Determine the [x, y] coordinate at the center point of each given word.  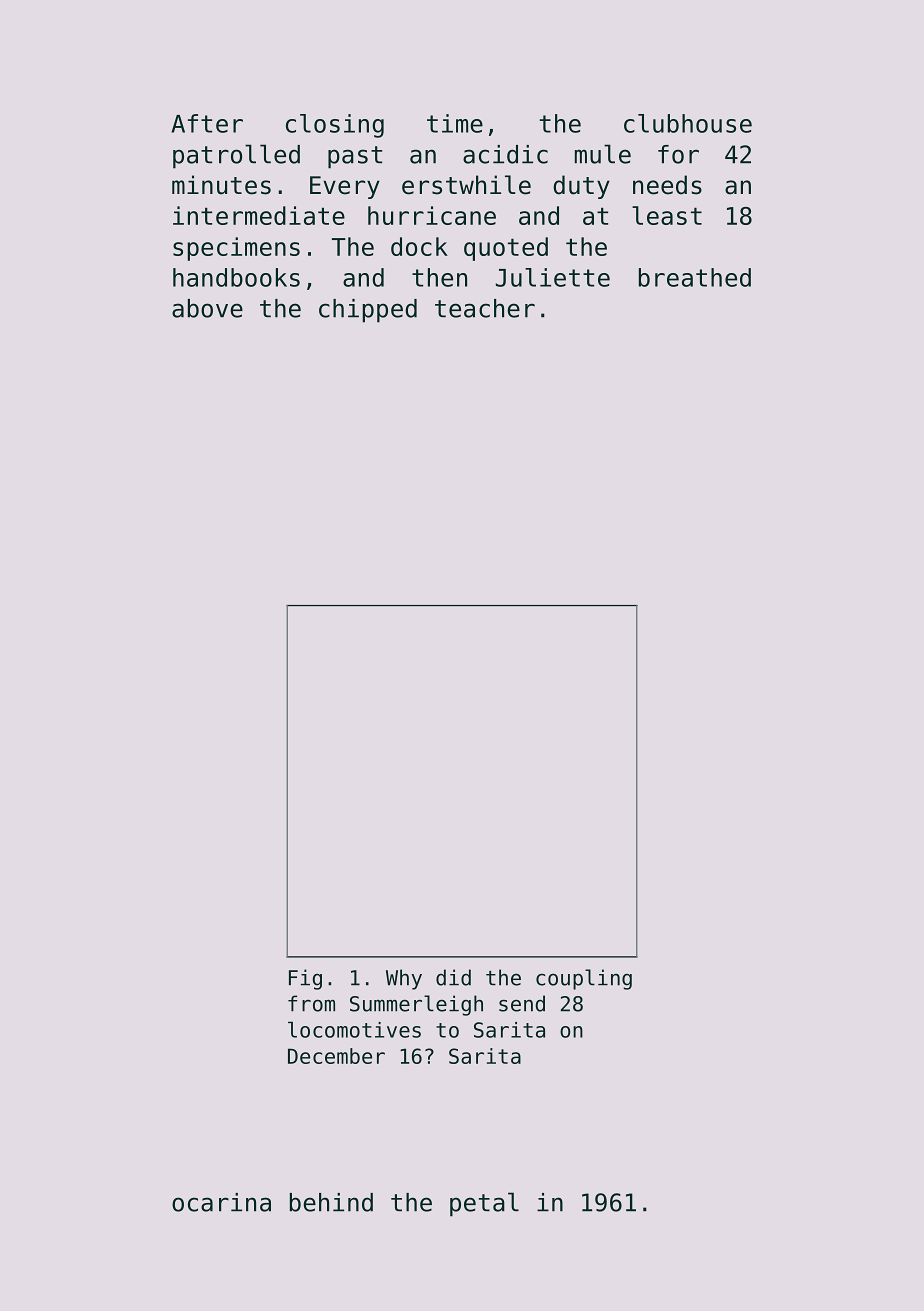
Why [404, 979]
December [336, 1056]
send [522, 1003]
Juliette [553, 277]
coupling [584, 979]
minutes [221, 185]
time [455, 123]
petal [484, 1204]
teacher [485, 308]
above [207, 308]
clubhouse [688, 123]
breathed [695, 277]
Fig [305, 979]
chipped [368, 311]
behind [331, 1202]
